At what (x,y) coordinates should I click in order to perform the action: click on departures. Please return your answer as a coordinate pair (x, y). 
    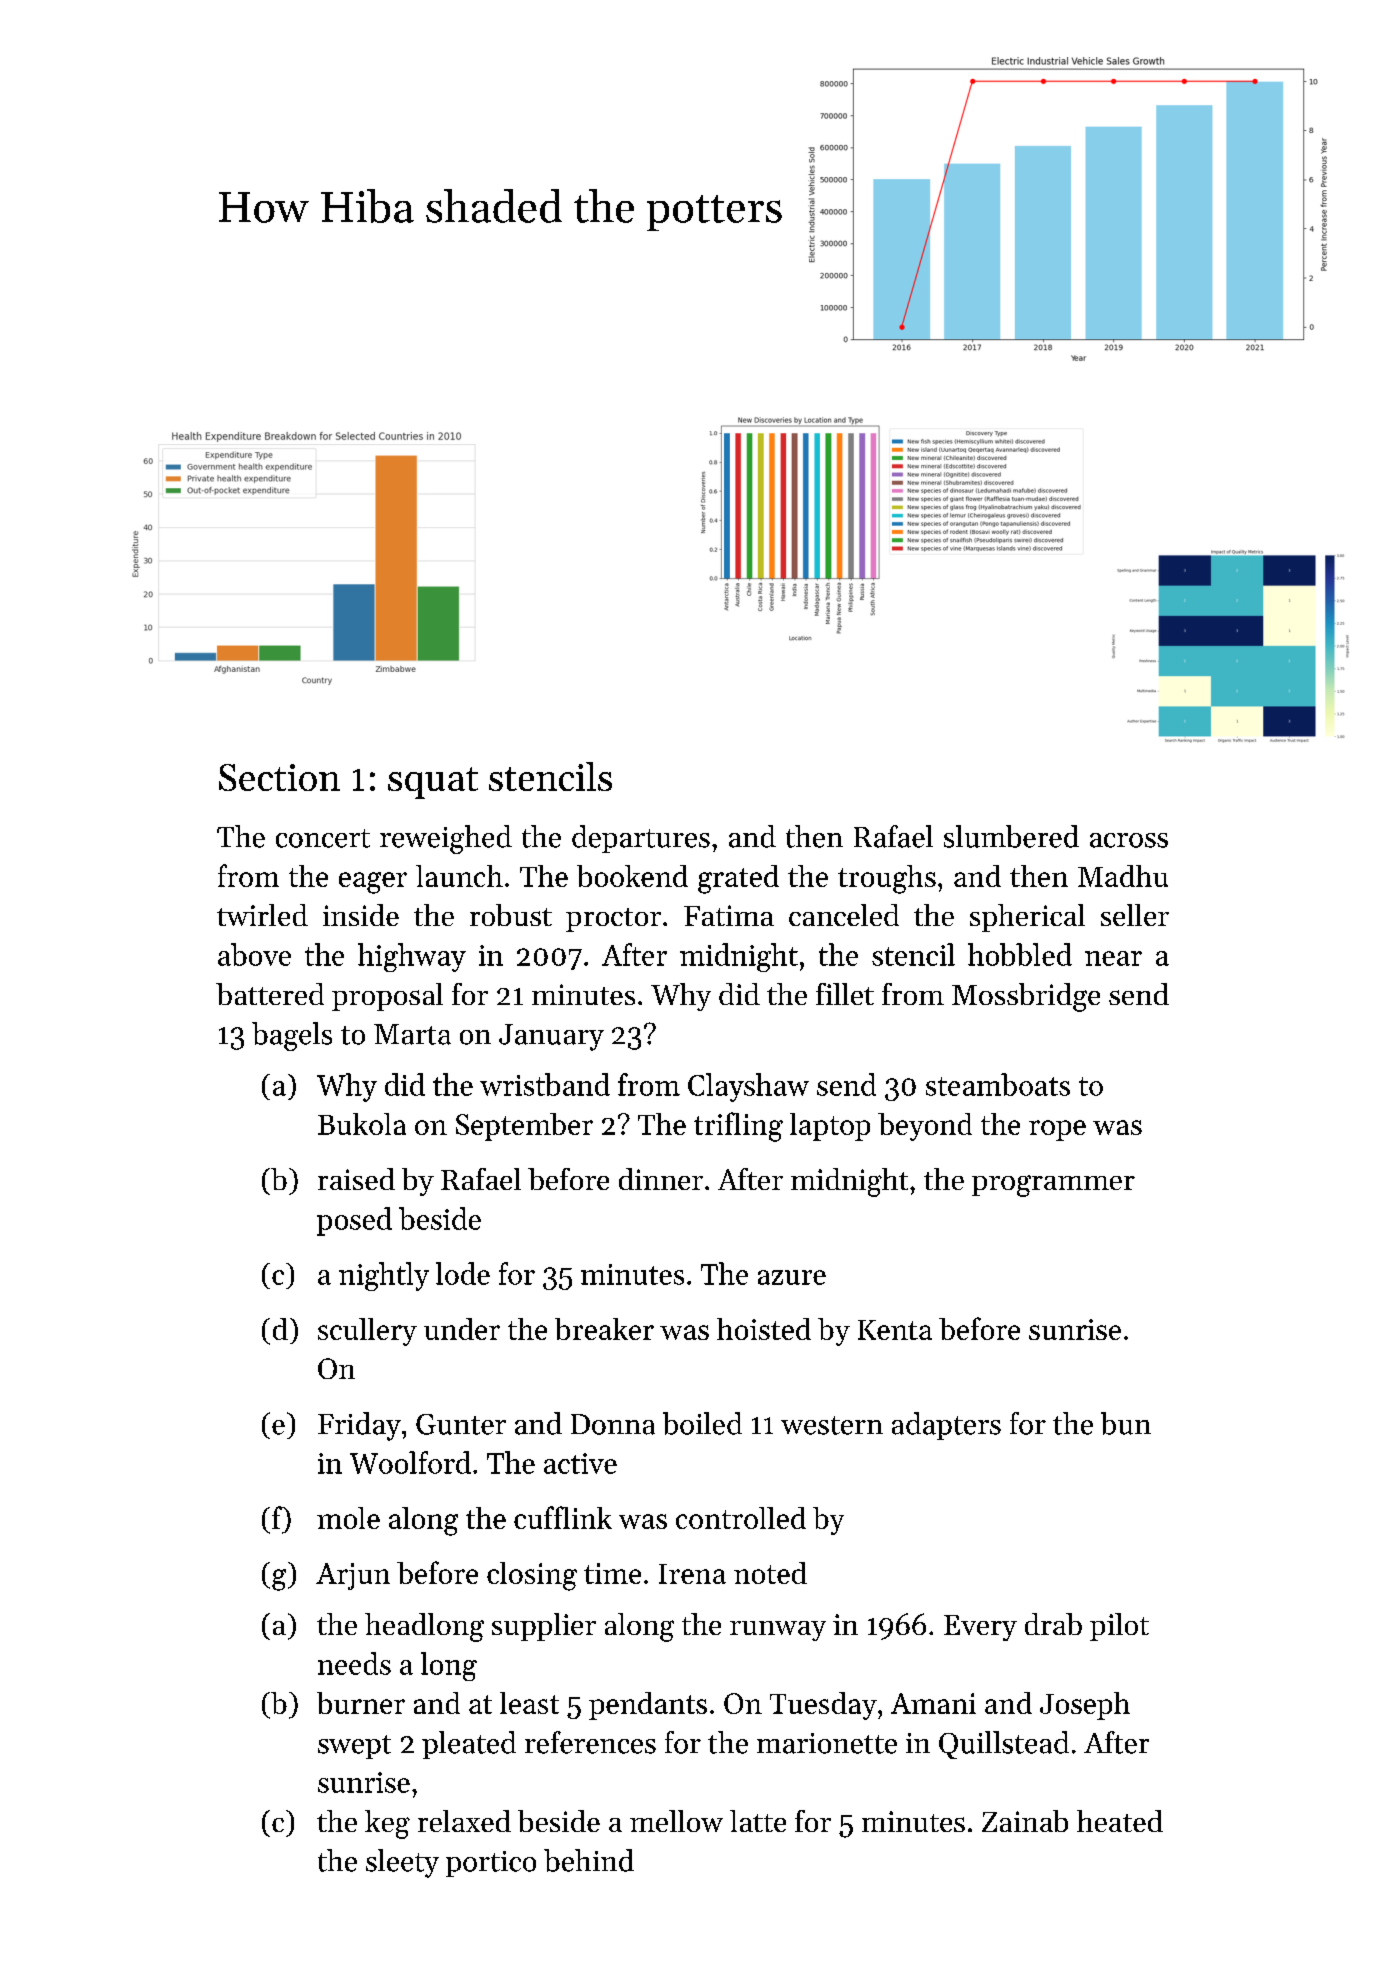
    Looking at the image, I should click on (641, 839).
